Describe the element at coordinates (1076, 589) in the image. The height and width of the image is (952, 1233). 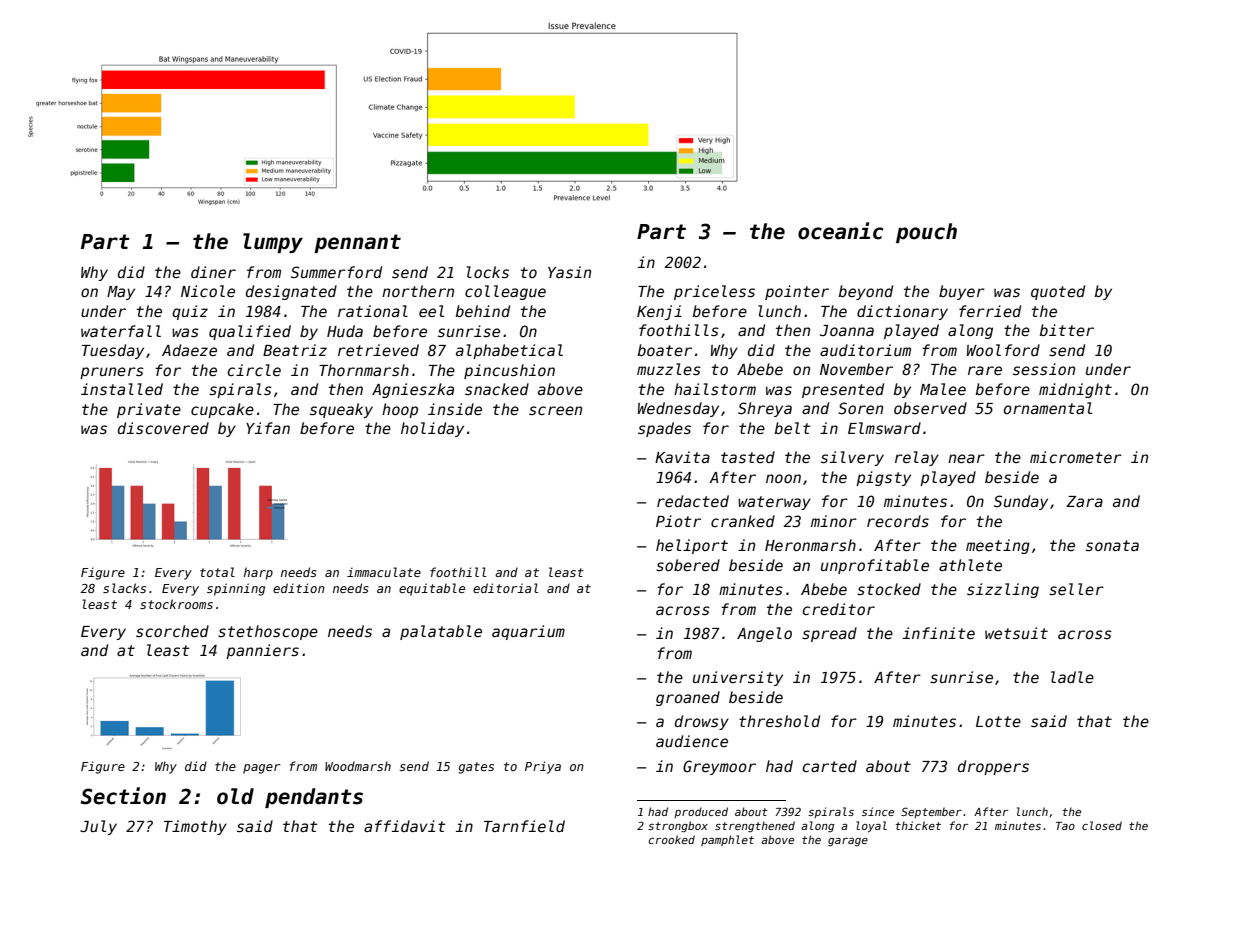
I see `seller` at that location.
